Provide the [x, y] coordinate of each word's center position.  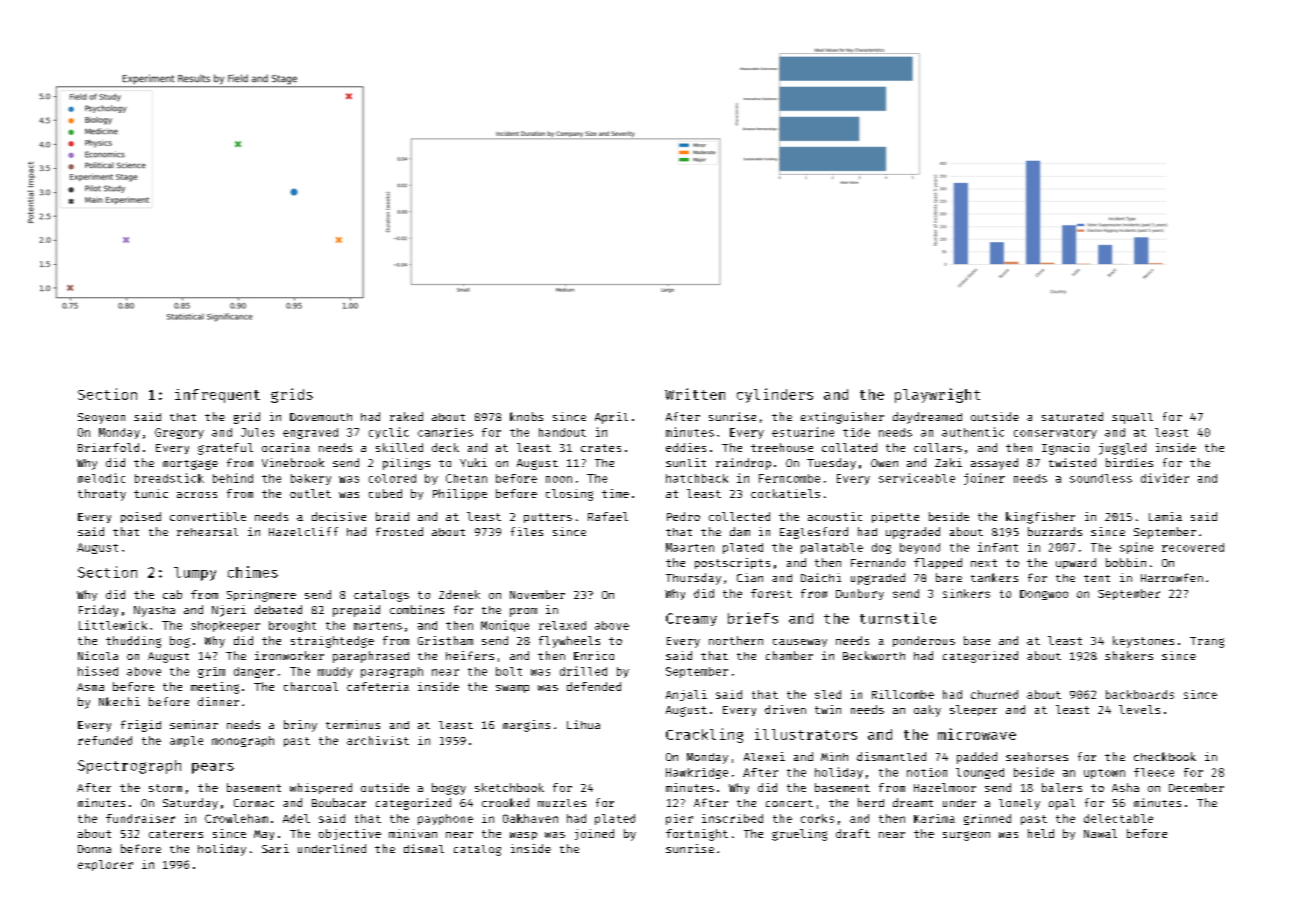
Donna [94, 849]
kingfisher [1040, 518]
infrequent [217, 396]
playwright [937, 395]
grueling [799, 835]
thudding [133, 642]
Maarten [690, 547]
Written [695, 394]
